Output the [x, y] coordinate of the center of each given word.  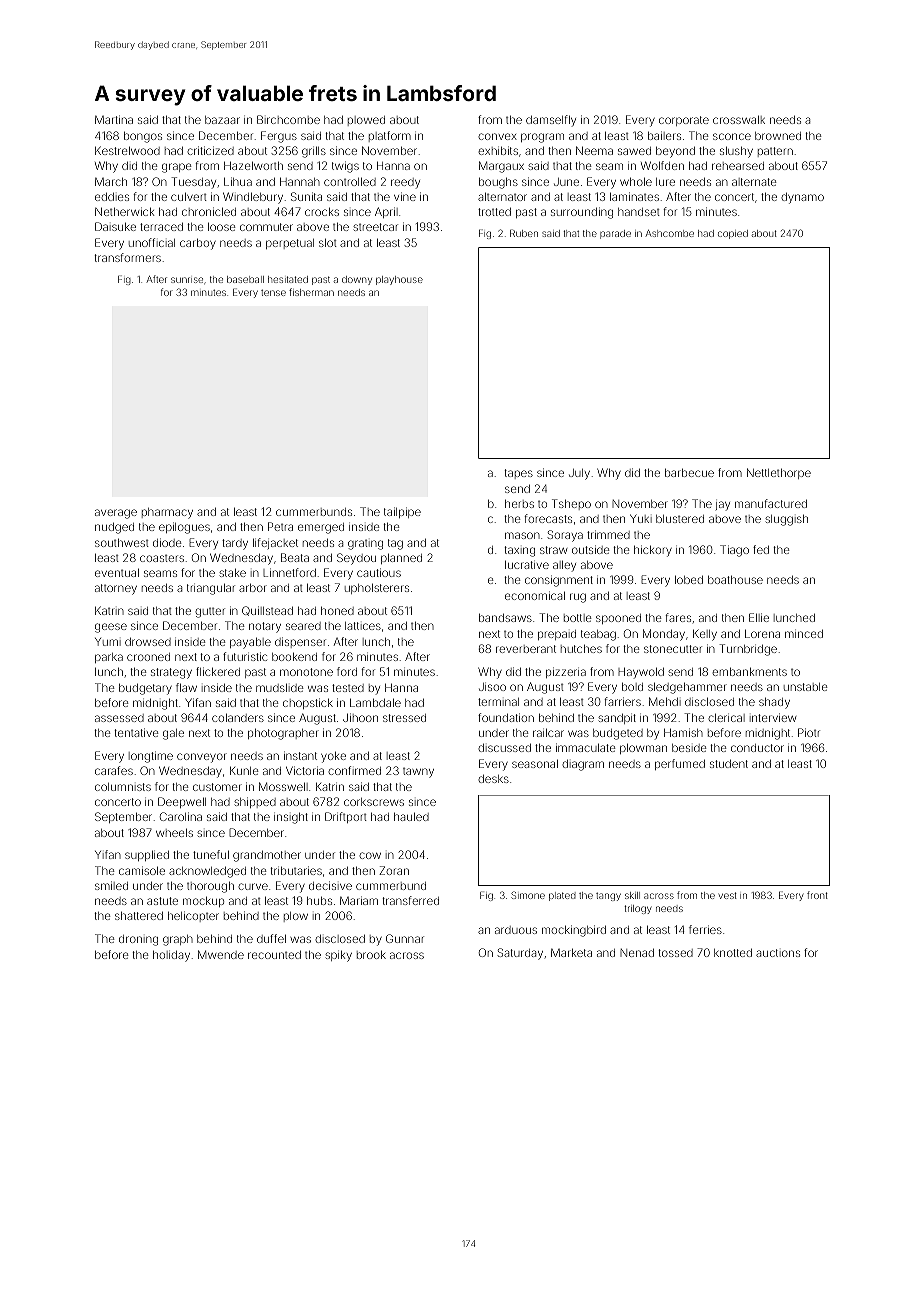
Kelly [705, 635]
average [116, 514]
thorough [210, 887]
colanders [238, 717]
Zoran [394, 870]
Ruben [524, 233]
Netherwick [124, 211]
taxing [520, 551]
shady [774, 703]
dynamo [802, 198]
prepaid [557, 635]
